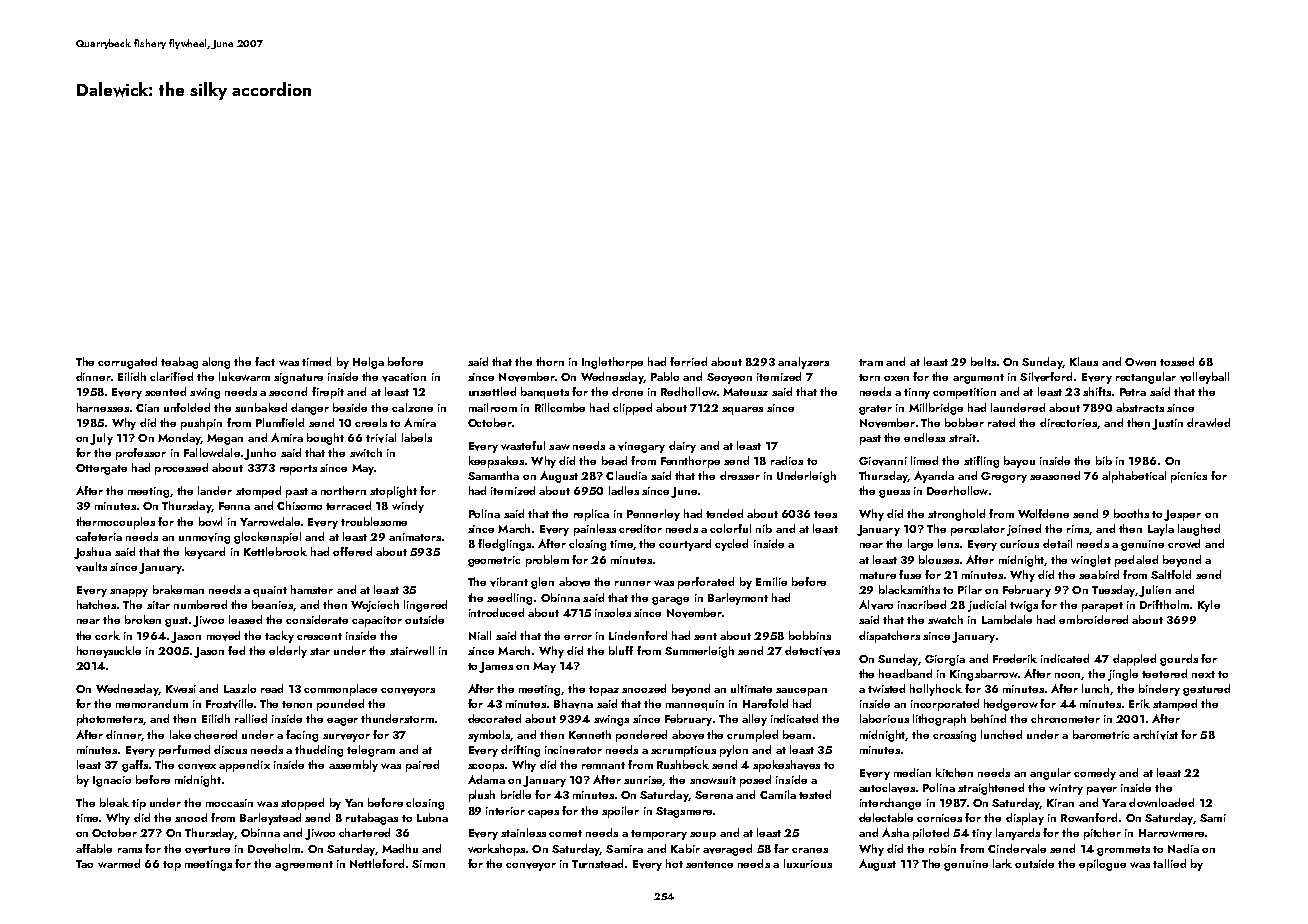 This image has width=1308, height=924. Describe the element at coordinates (1155, 591) in the image. I see `Julien` at that location.
